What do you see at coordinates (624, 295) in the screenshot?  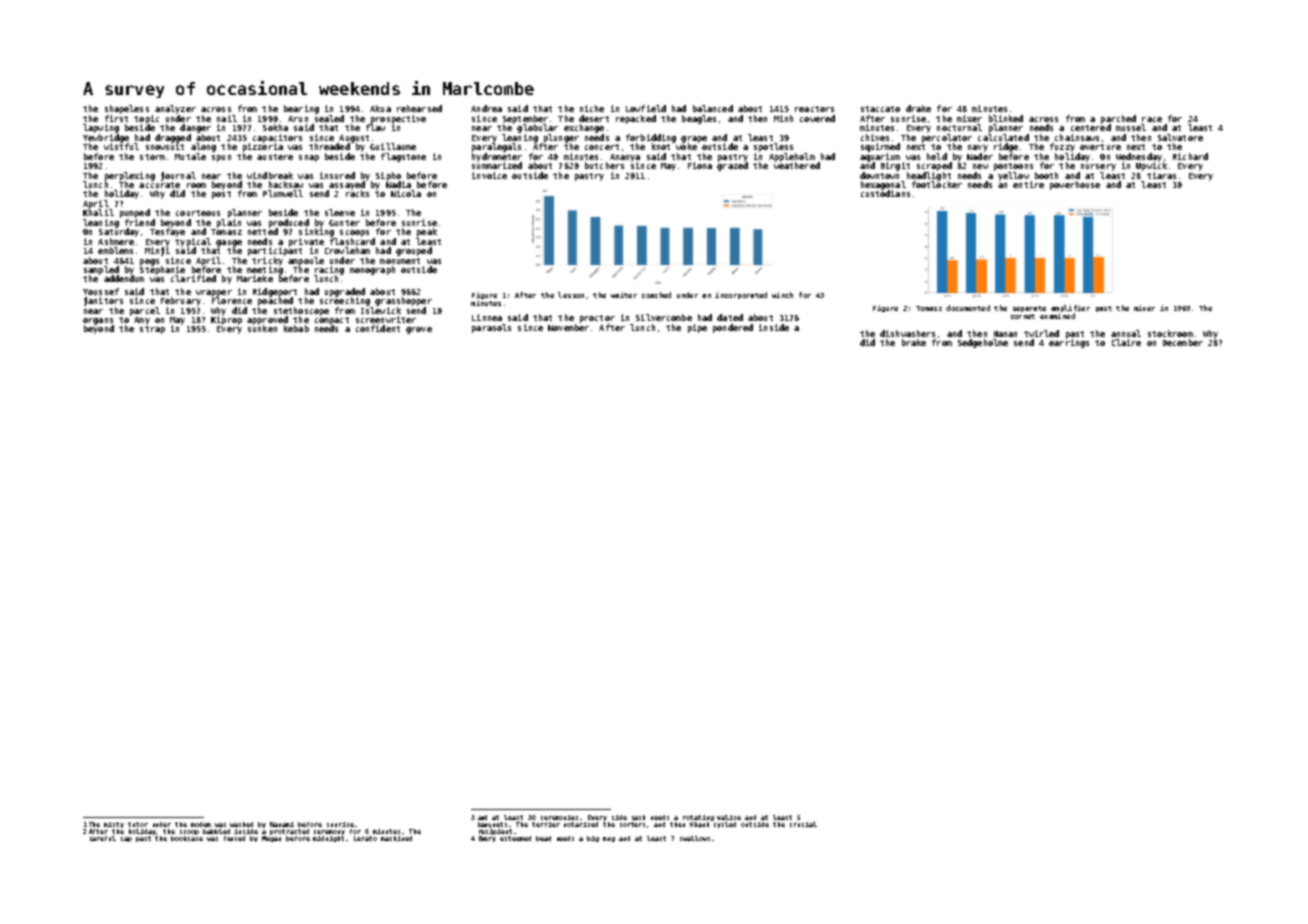 I see `waiter` at bounding box center [624, 295].
